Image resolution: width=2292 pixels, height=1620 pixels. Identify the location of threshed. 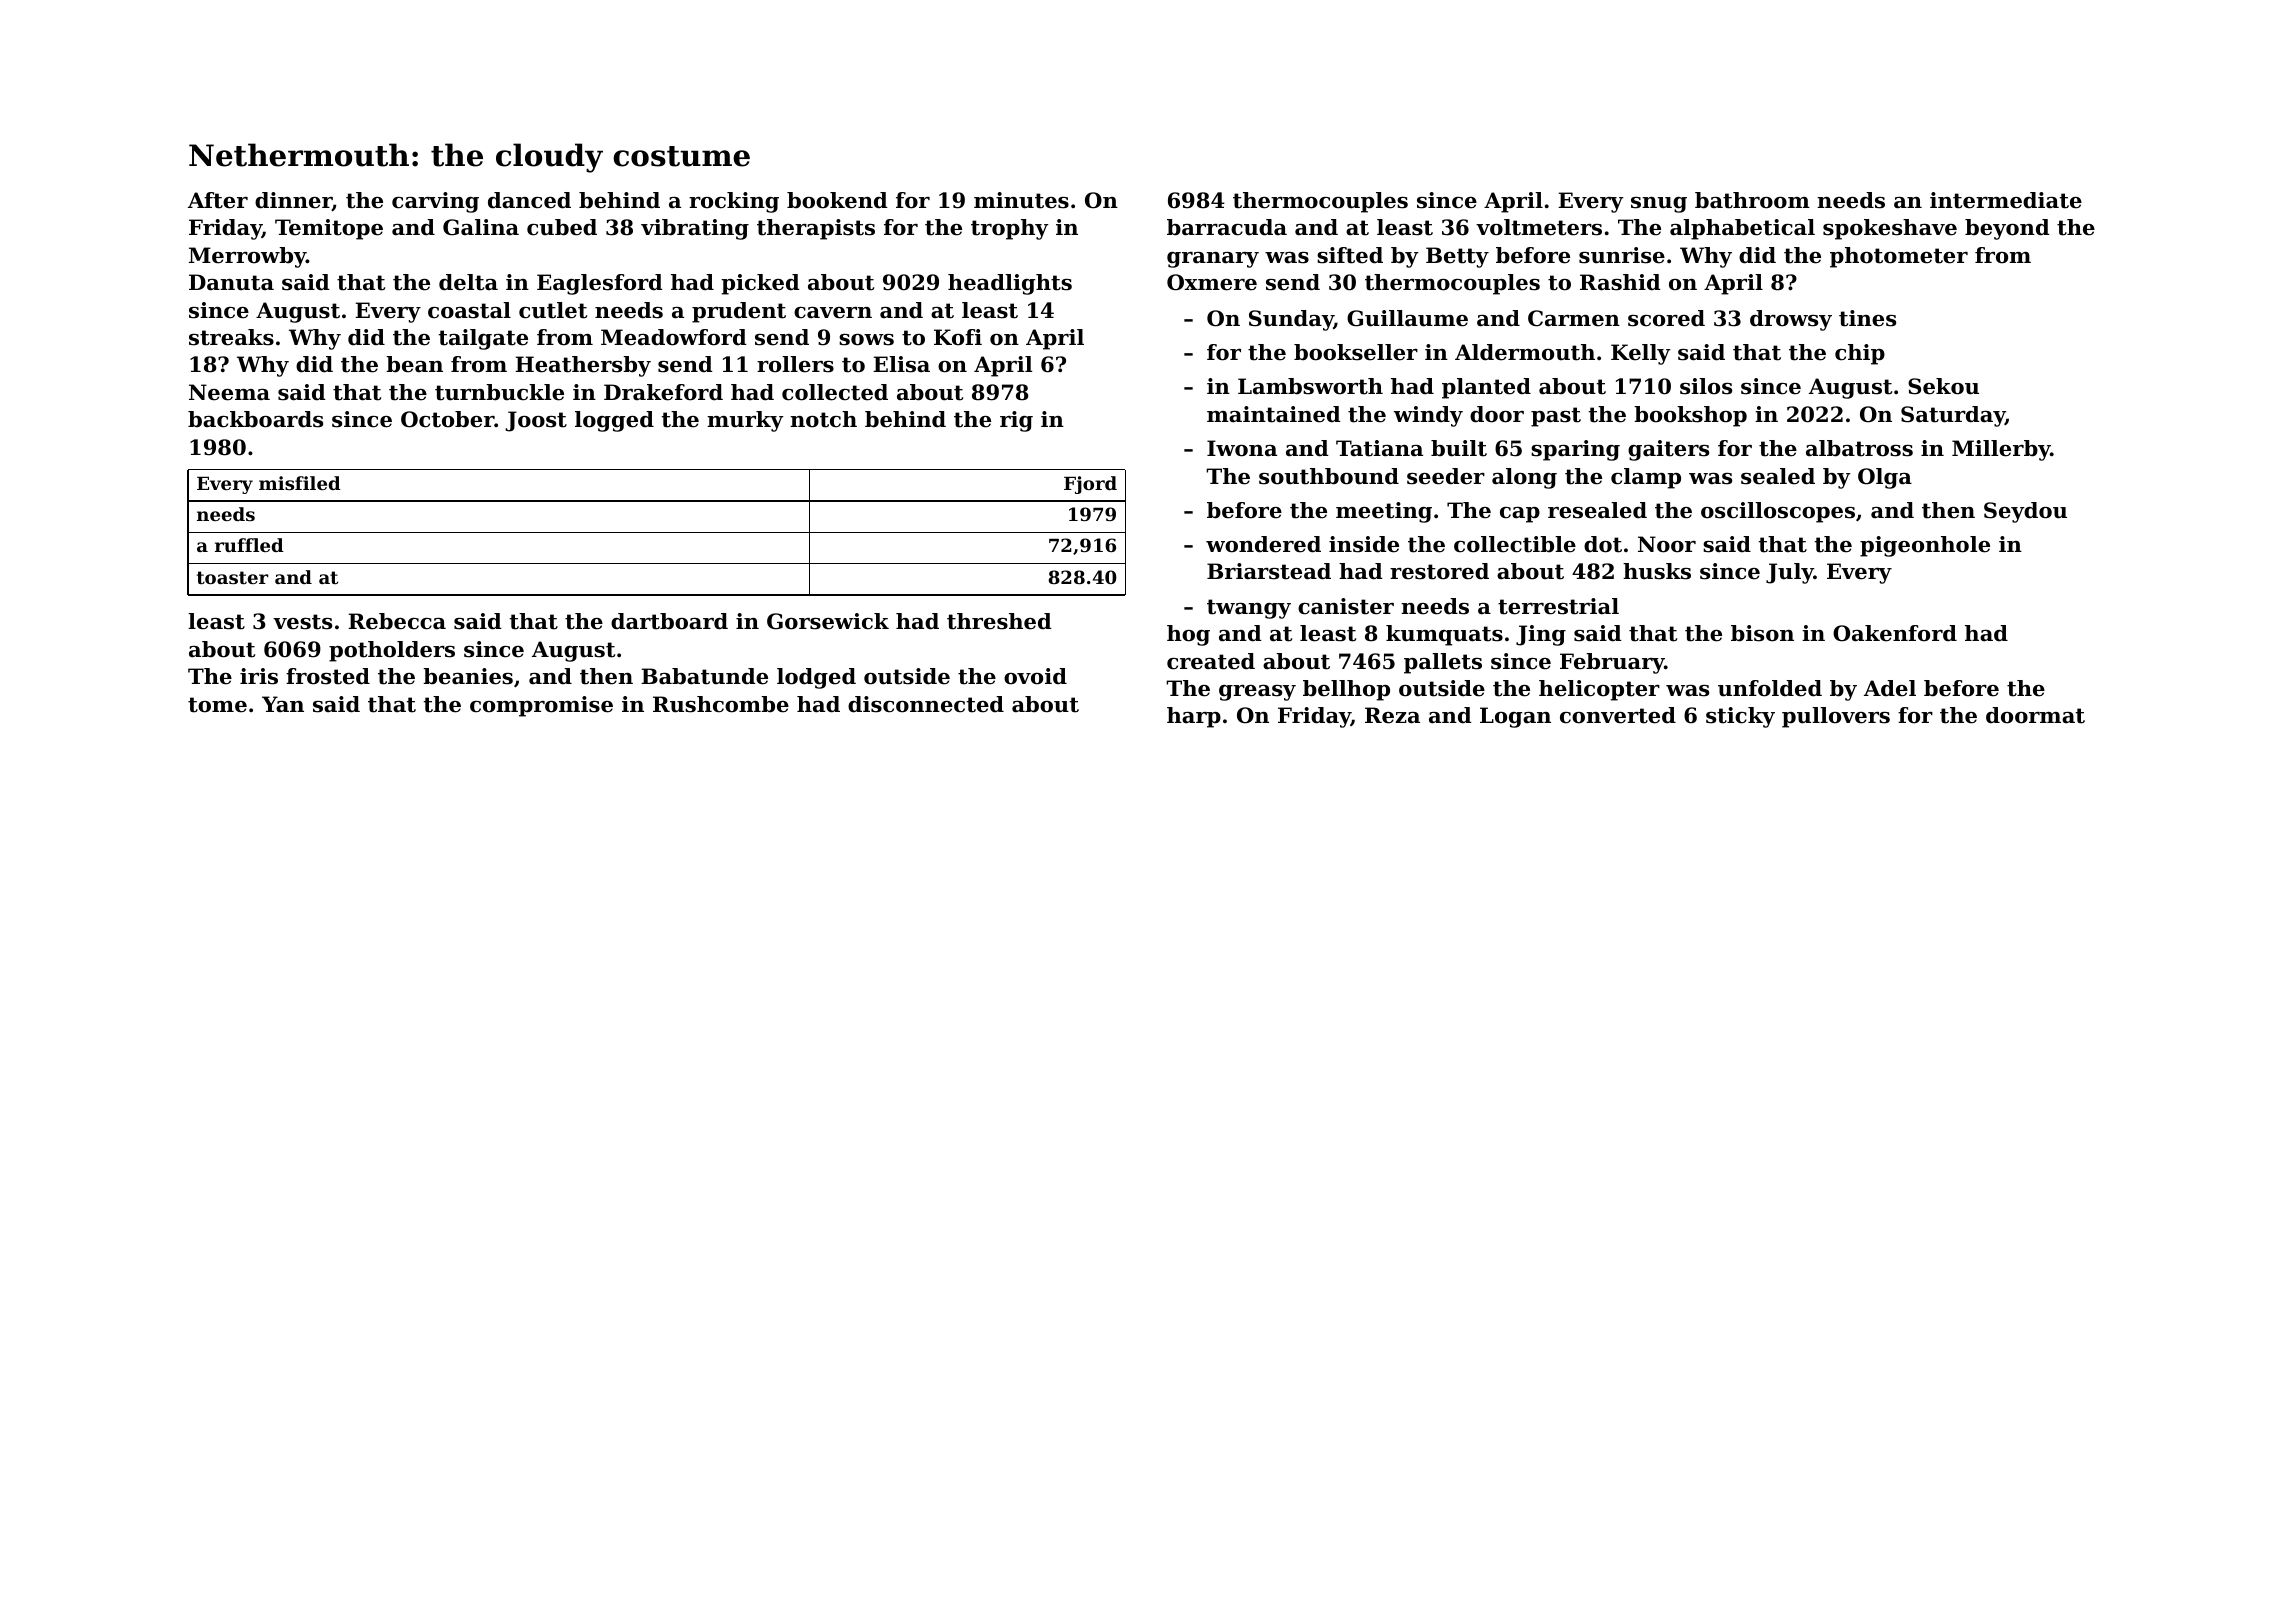
(999, 621).
